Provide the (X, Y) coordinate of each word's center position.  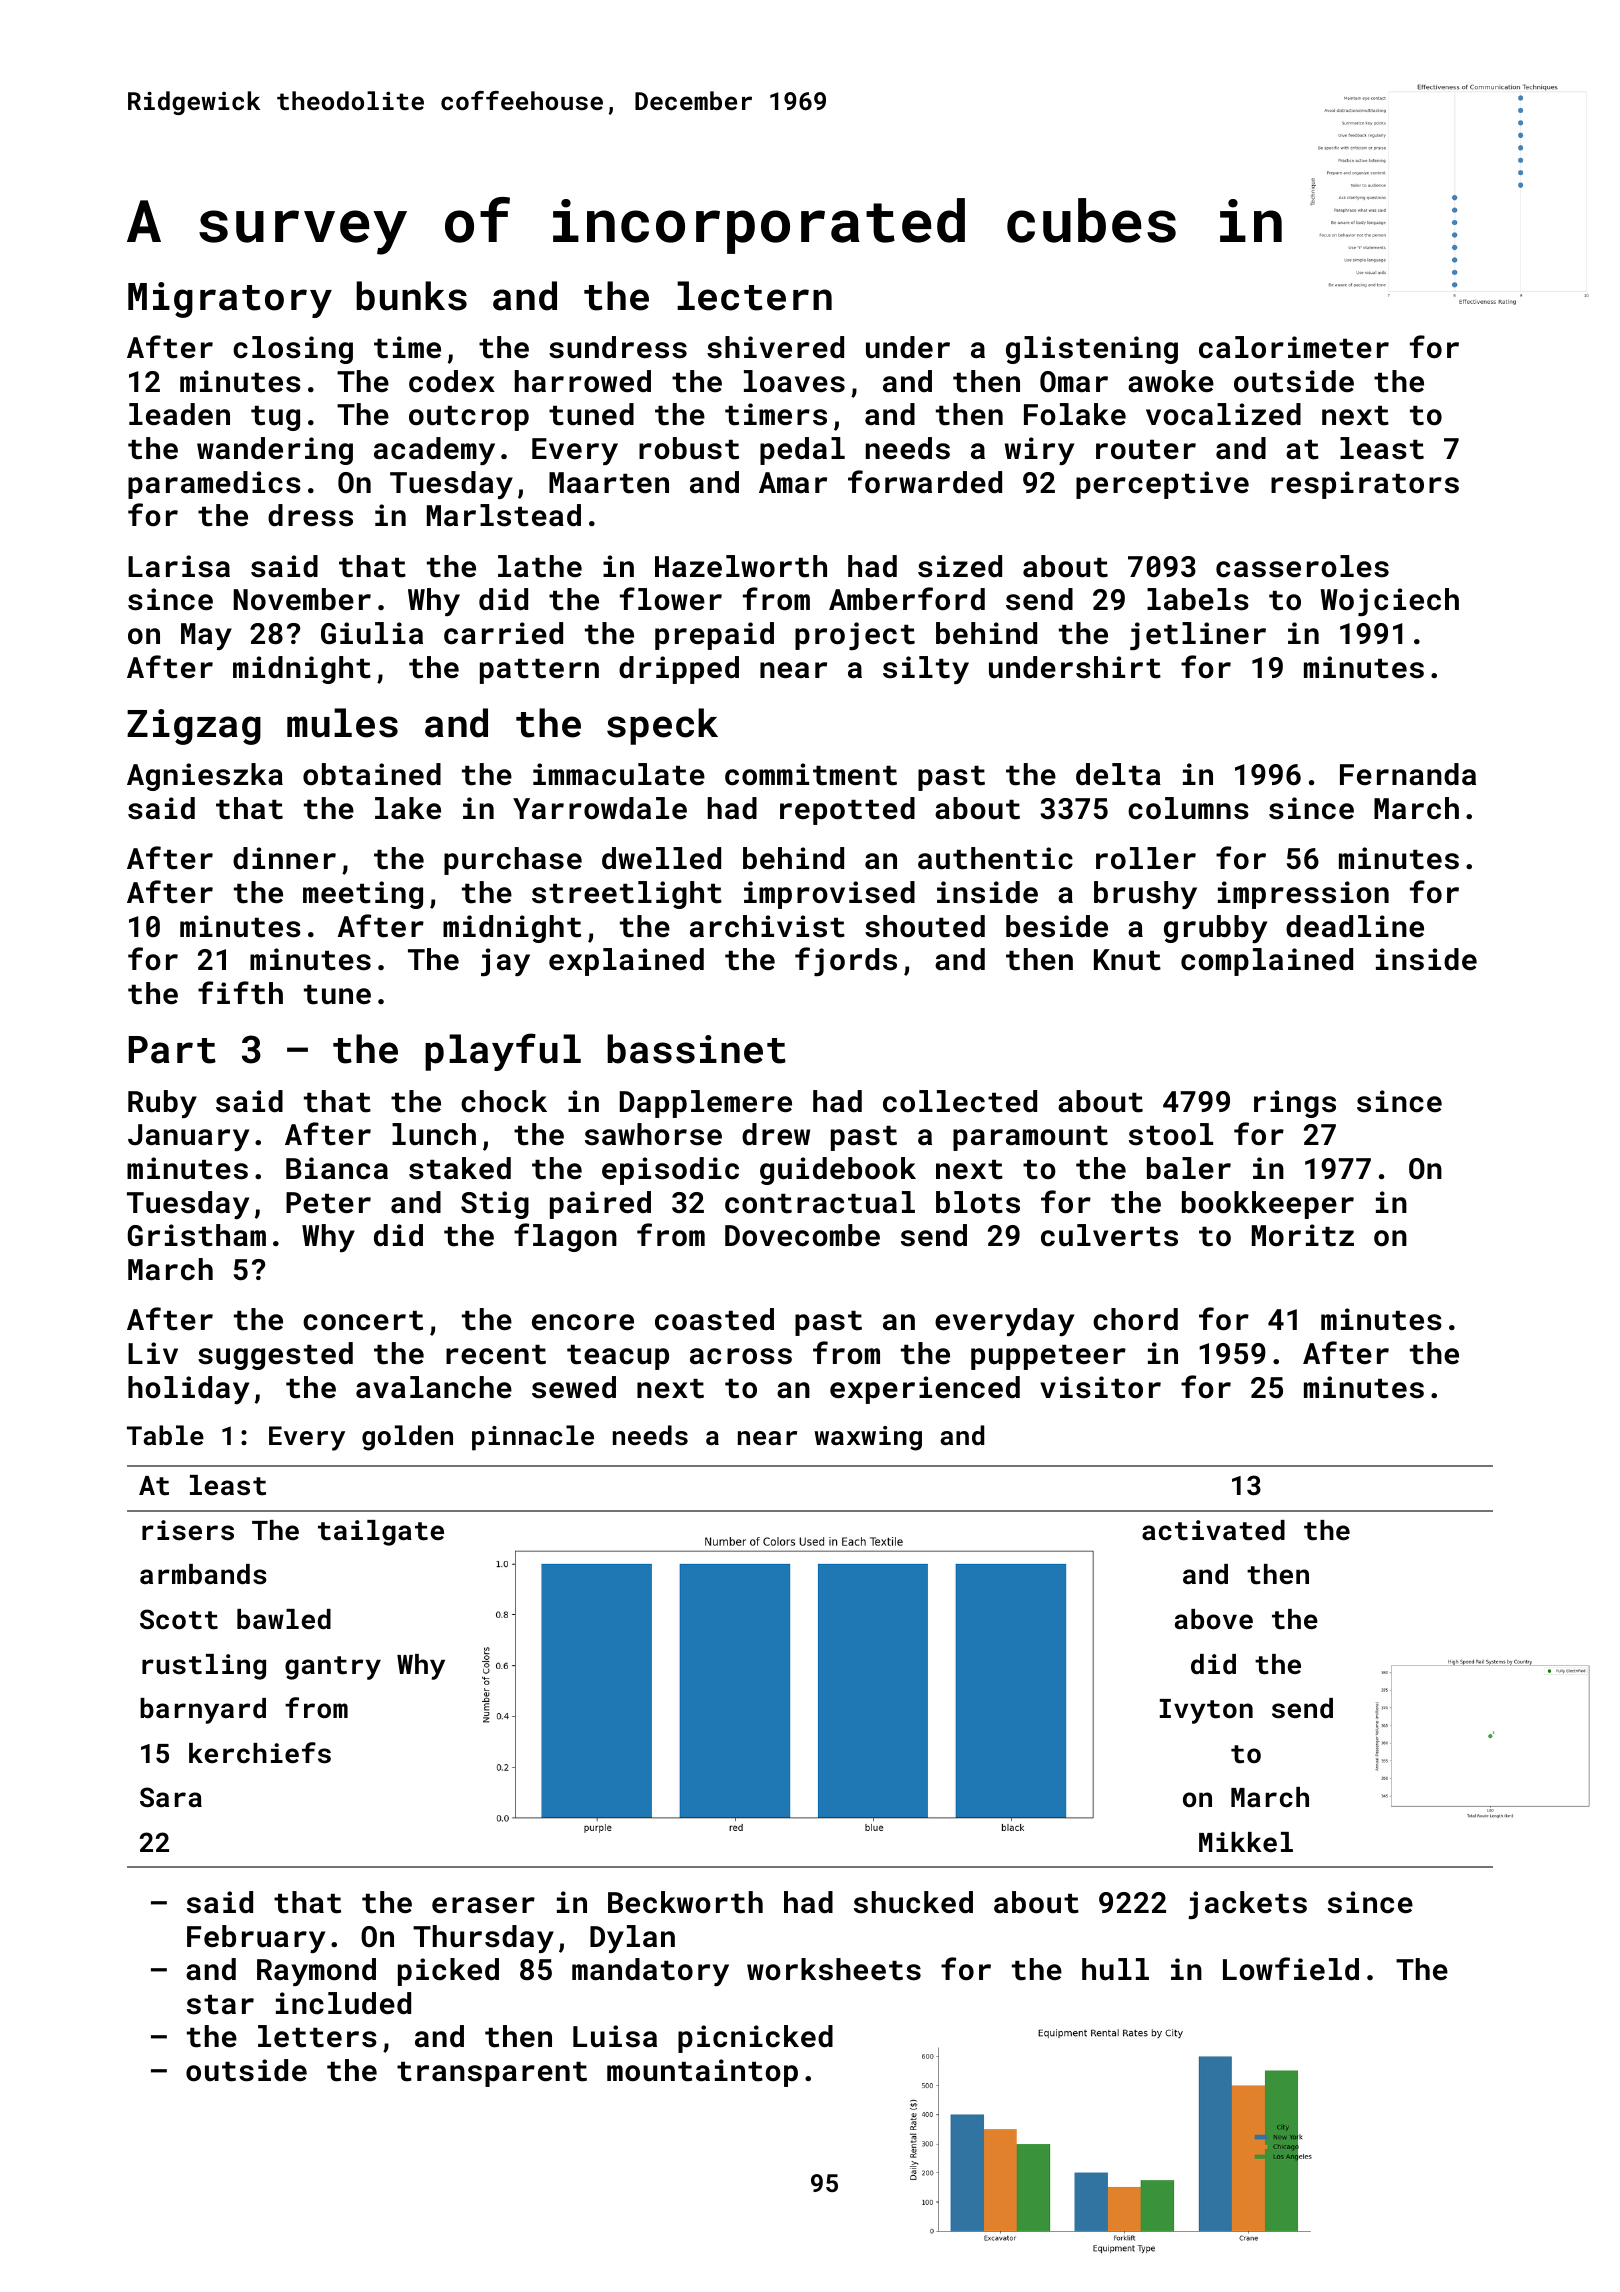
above (1214, 1619)
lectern (754, 296)
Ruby (162, 1104)
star (220, 2005)
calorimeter (1294, 347)
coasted (714, 1319)
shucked (913, 1902)
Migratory (230, 300)
